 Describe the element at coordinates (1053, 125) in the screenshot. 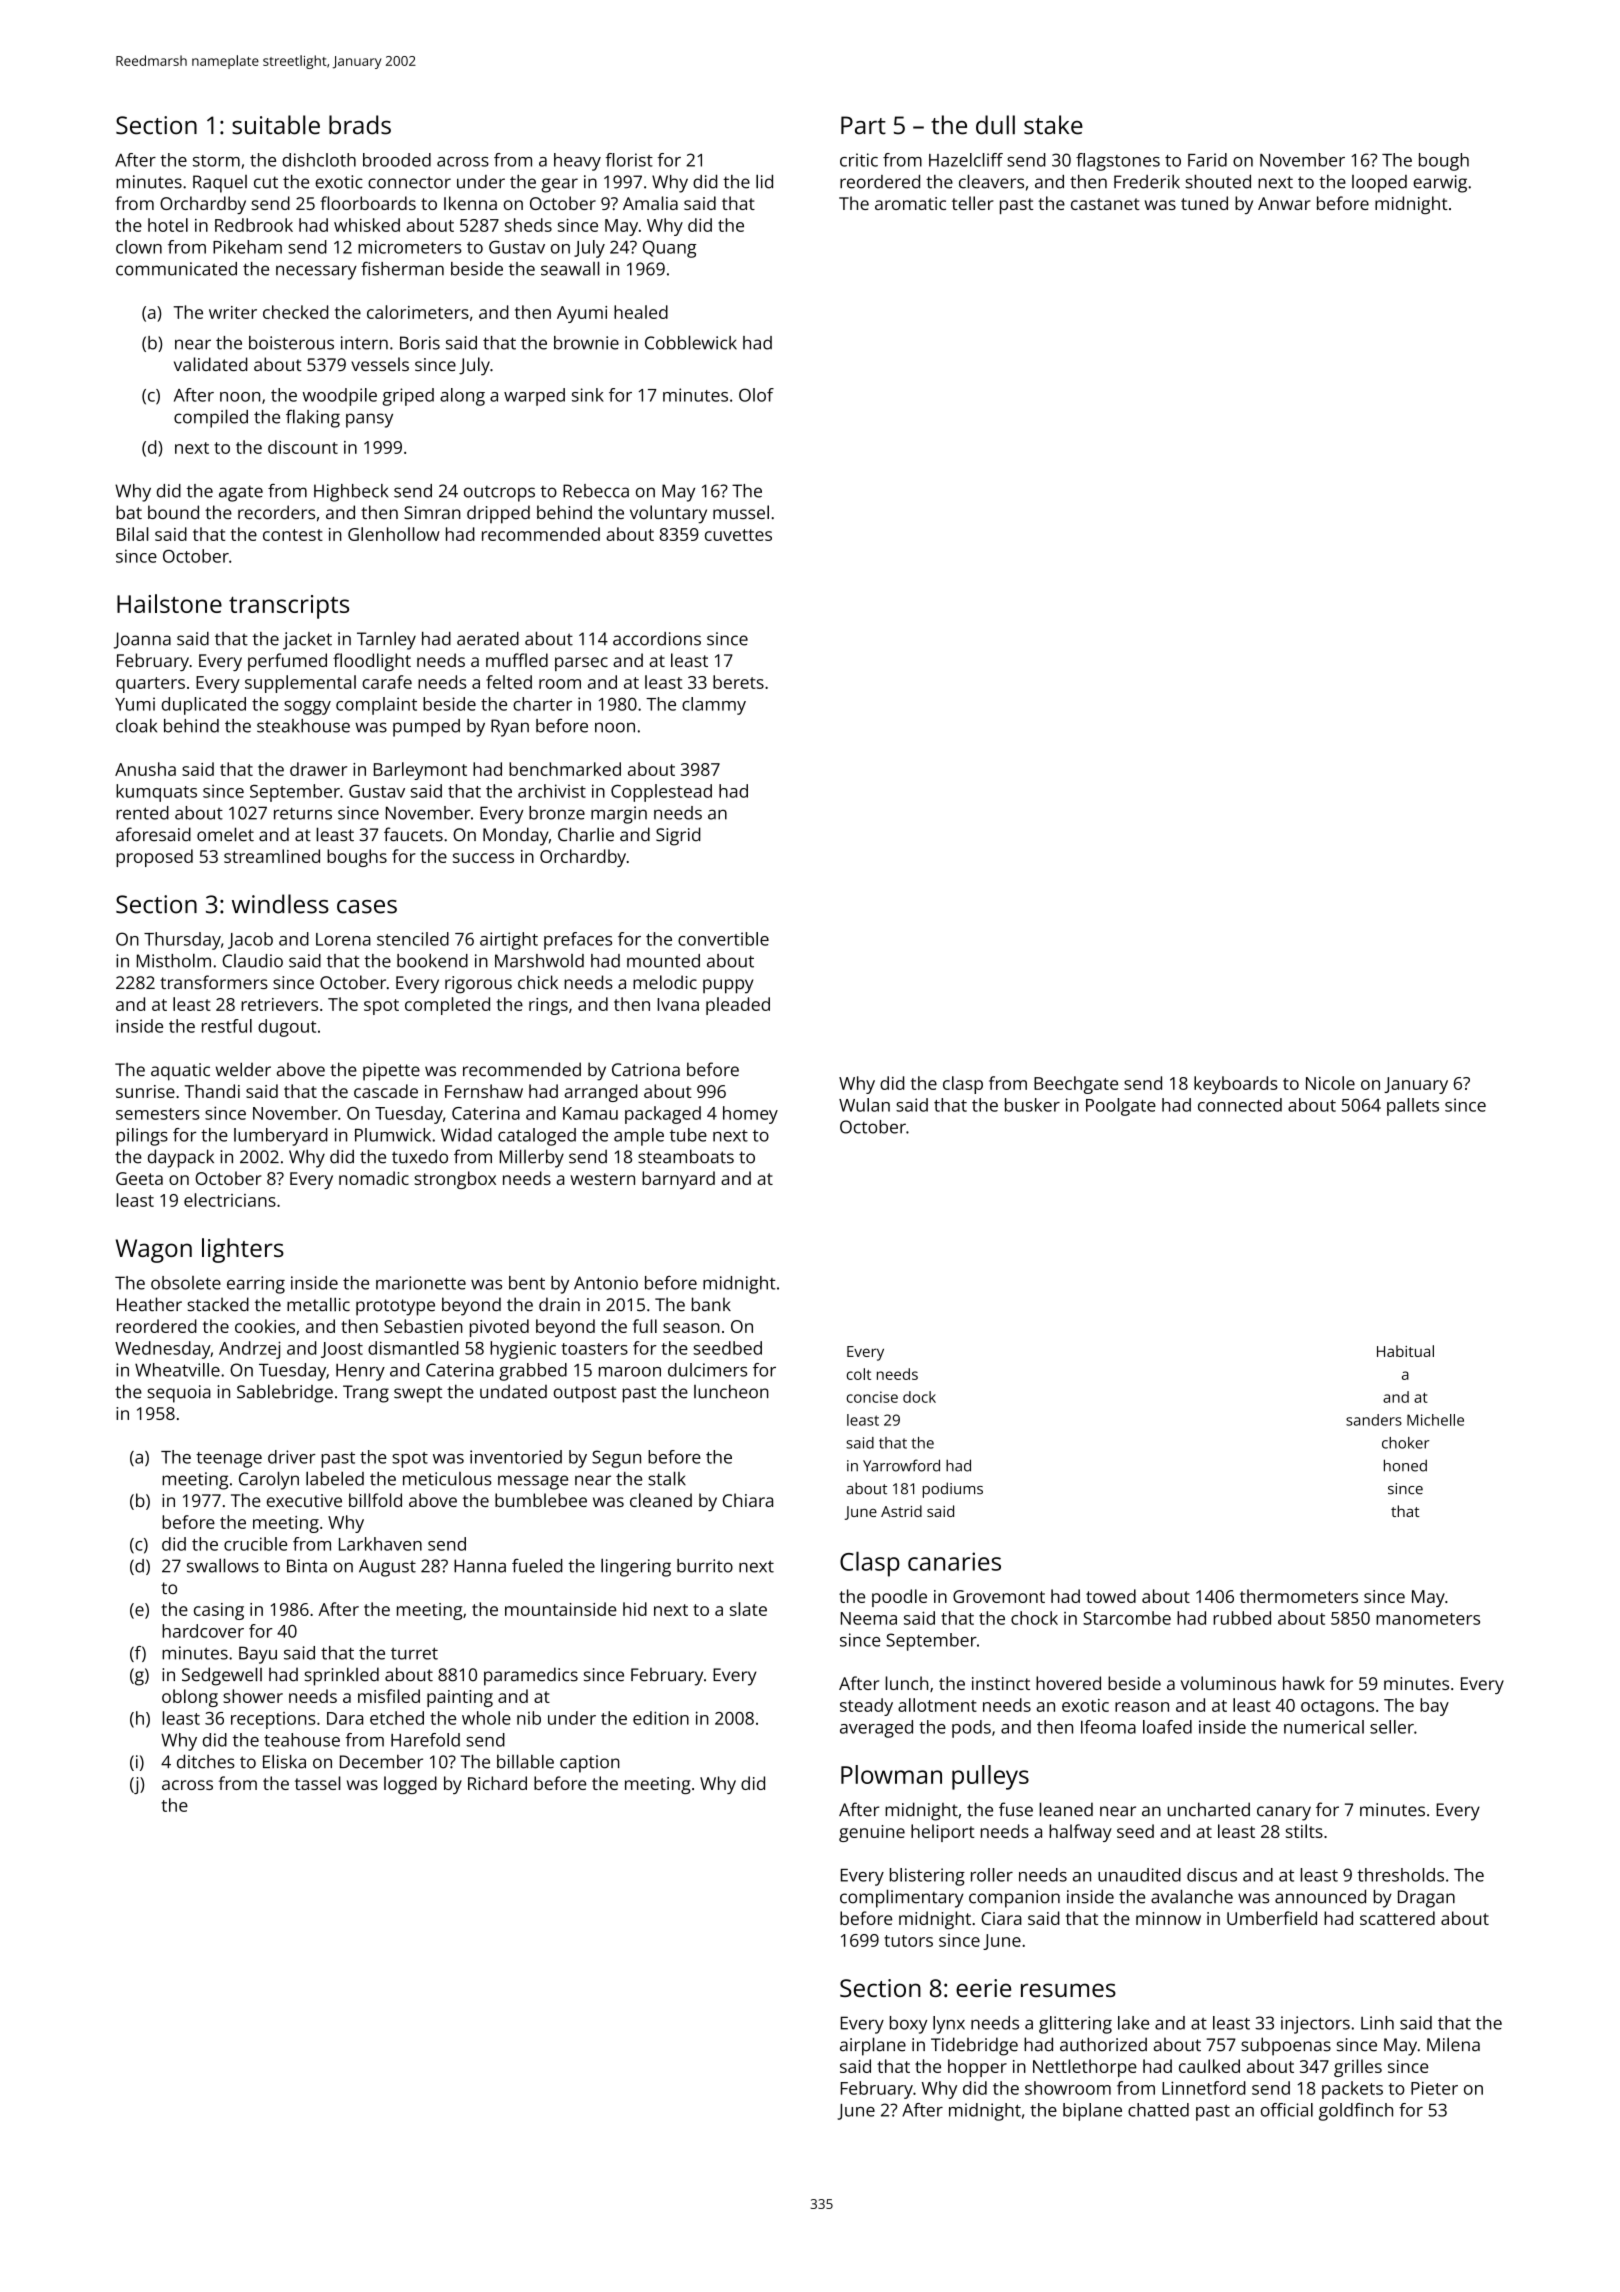

I see `stake` at that location.
